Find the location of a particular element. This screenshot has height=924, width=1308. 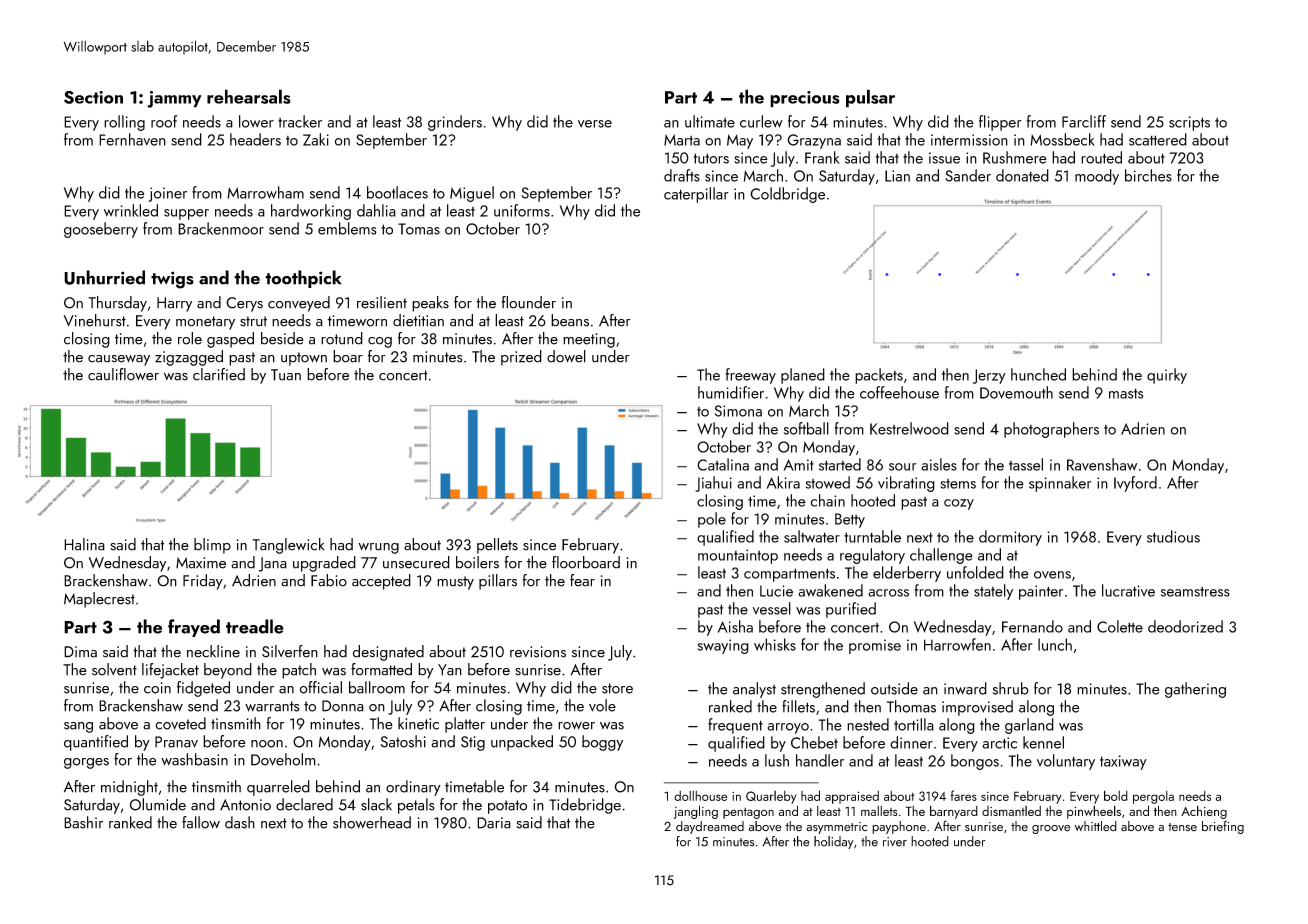

wrung is located at coordinates (378, 548).
